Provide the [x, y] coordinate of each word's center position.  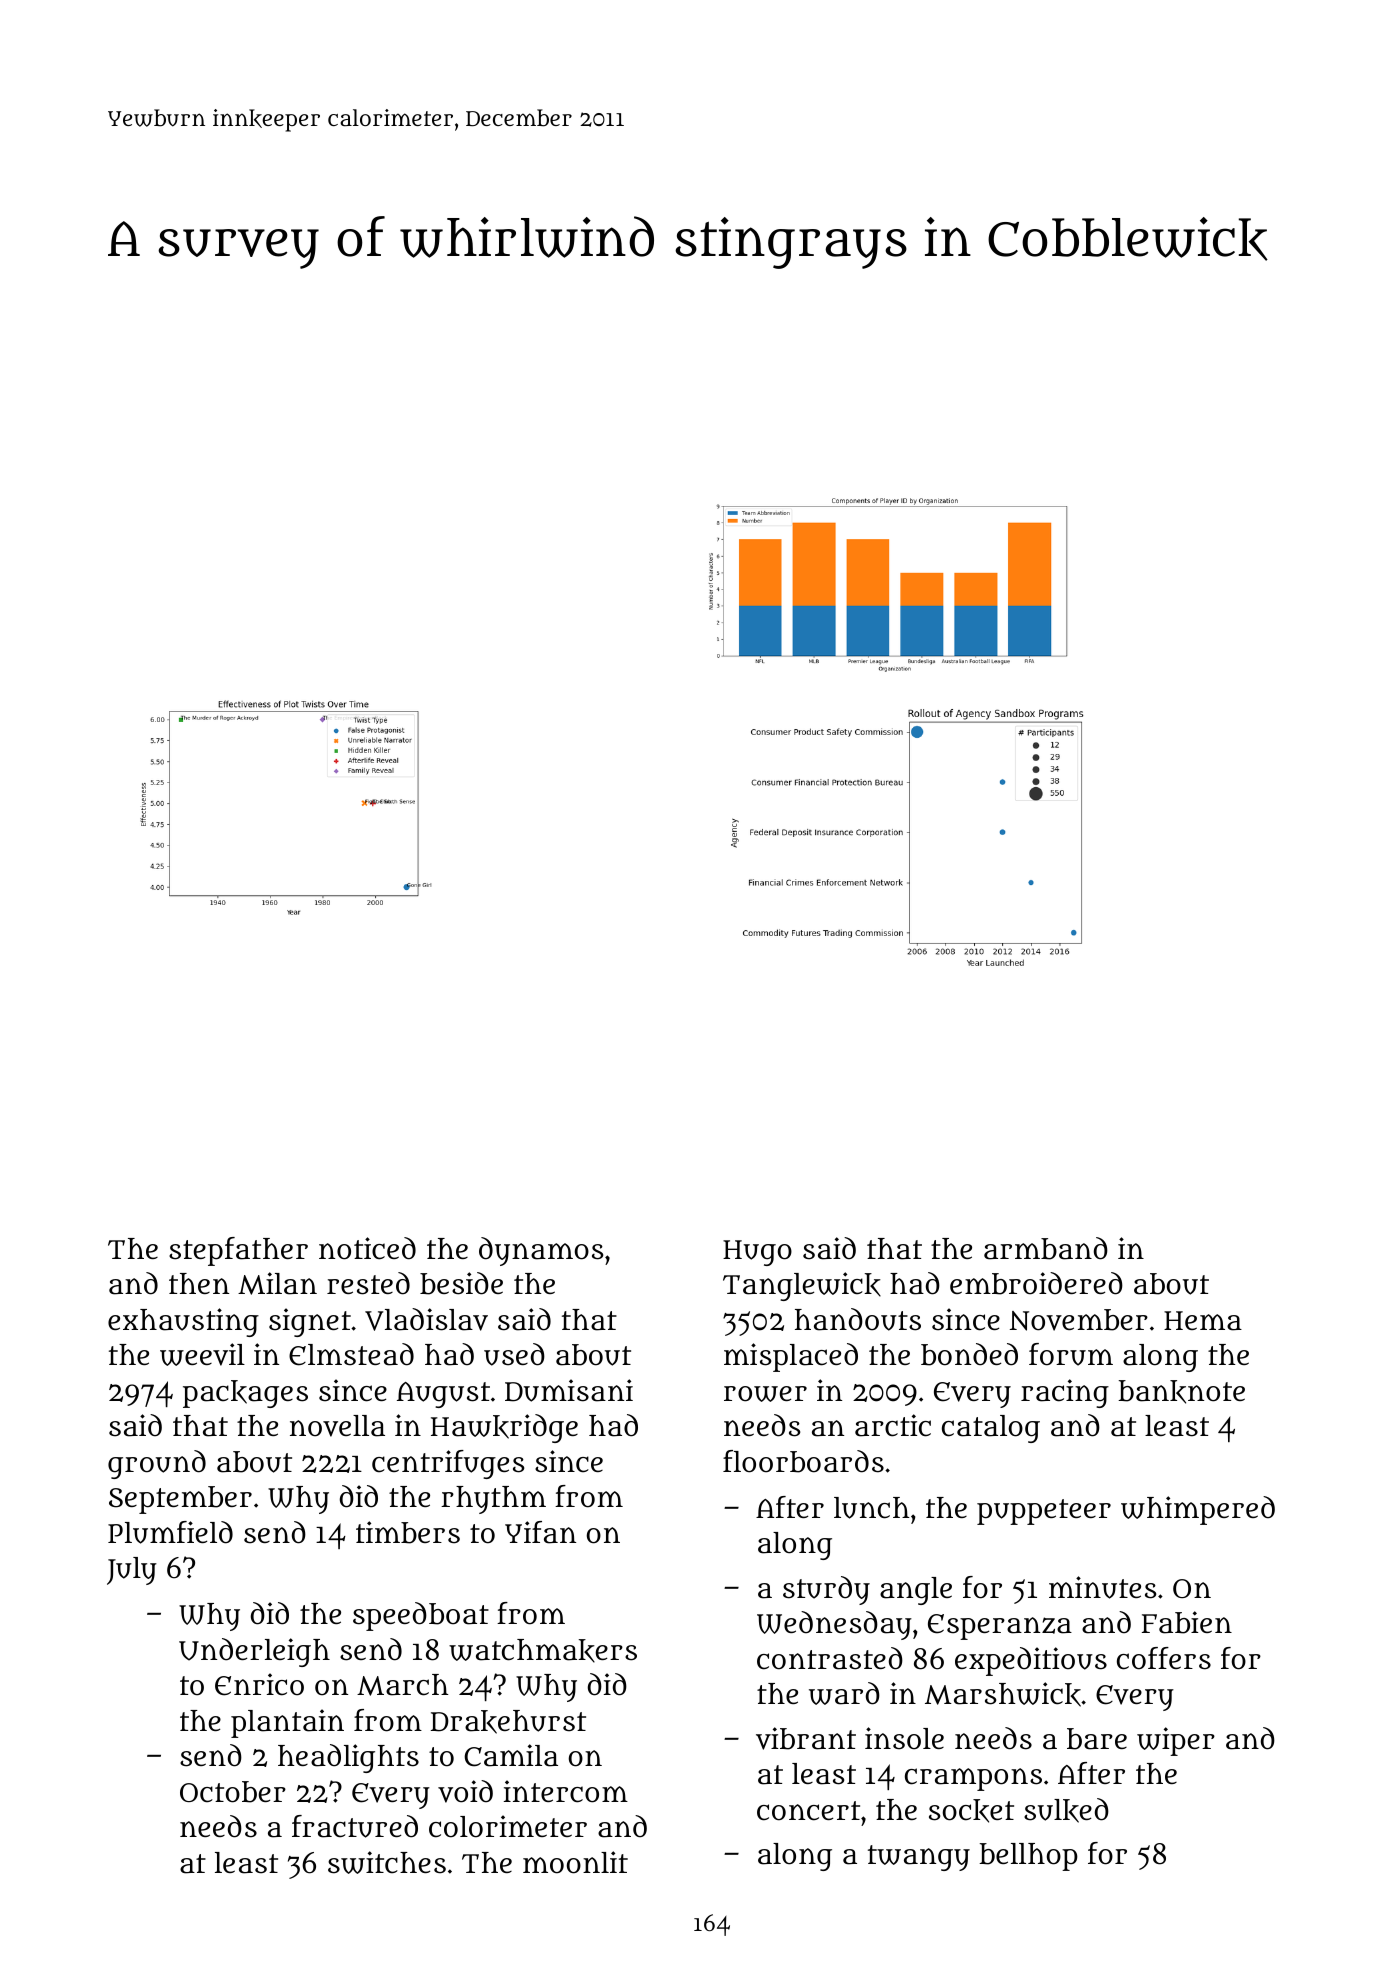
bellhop [1028, 1857]
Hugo [757, 1253]
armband [1046, 1248]
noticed [367, 1248]
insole [904, 1738]
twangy [919, 1858]
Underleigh [254, 1652]
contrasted [830, 1658]
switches [387, 1862]
